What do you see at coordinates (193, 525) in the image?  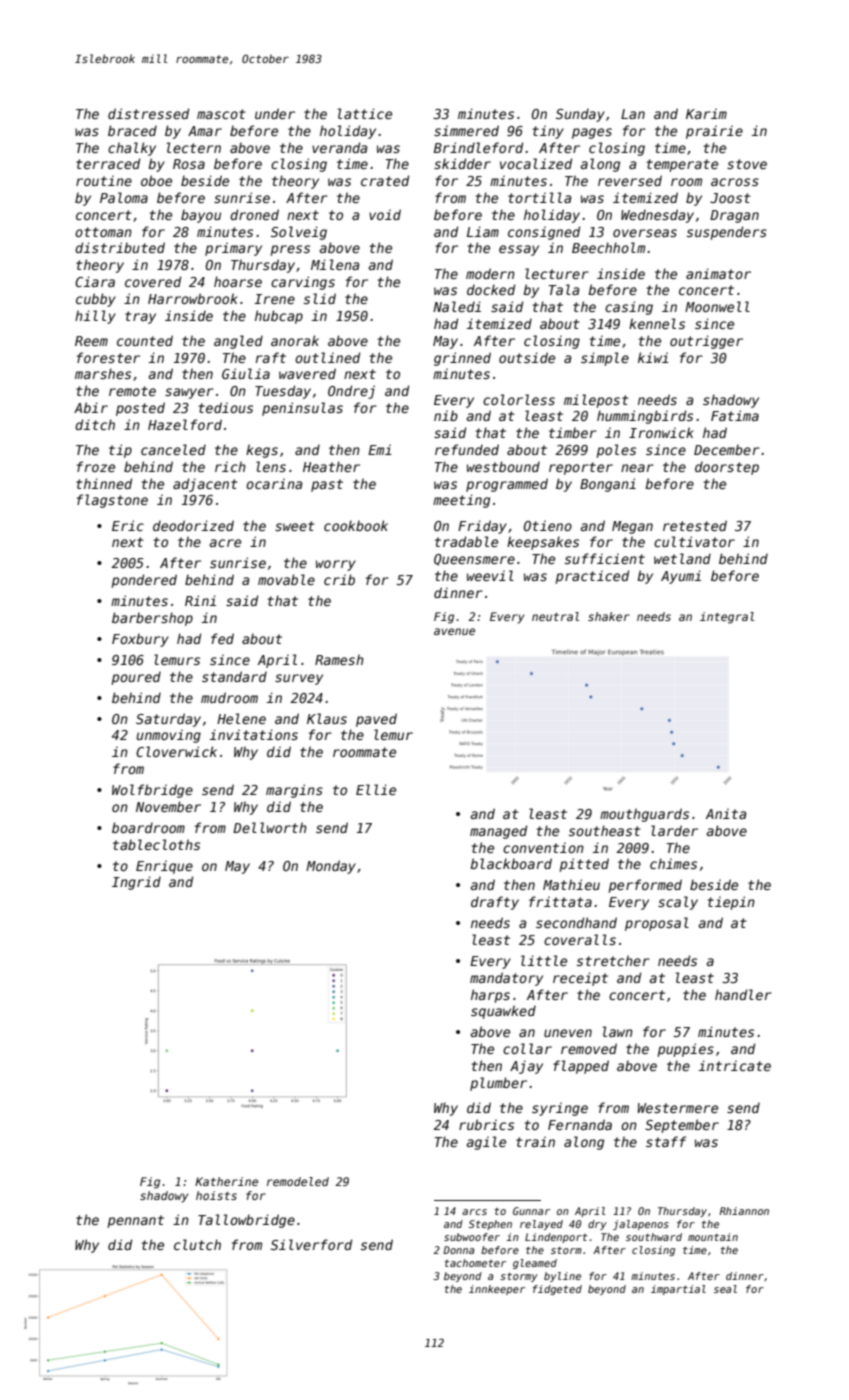 I see `deodorized` at bounding box center [193, 525].
